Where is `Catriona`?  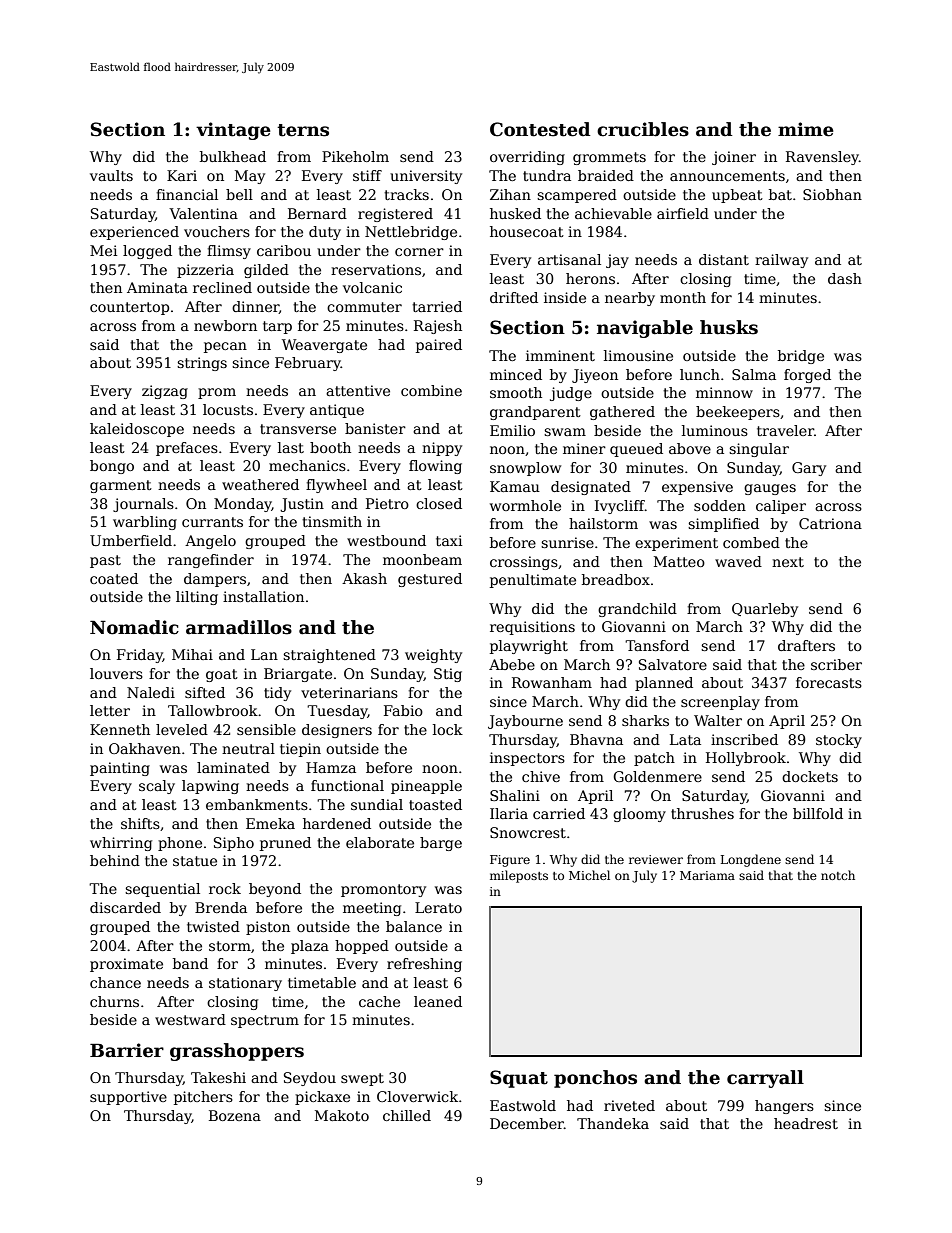
Catriona is located at coordinates (830, 523).
